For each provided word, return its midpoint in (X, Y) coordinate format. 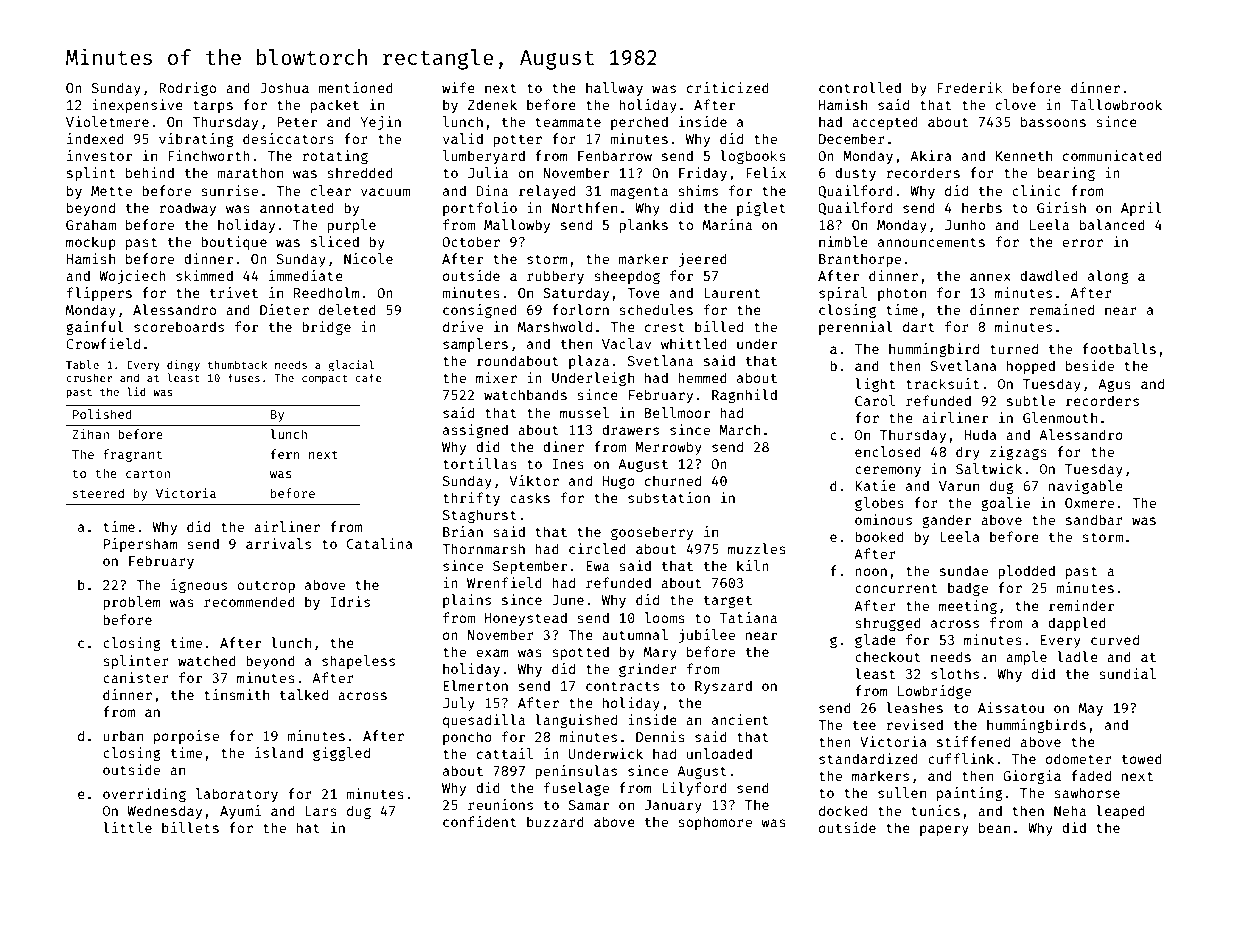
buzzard (555, 821)
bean (994, 827)
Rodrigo (187, 89)
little (127, 827)
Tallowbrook (1116, 104)
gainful (95, 328)
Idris (350, 601)
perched (639, 123)
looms (664, 617)
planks (643, 226)
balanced (1112, 224)
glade (875, 641)
